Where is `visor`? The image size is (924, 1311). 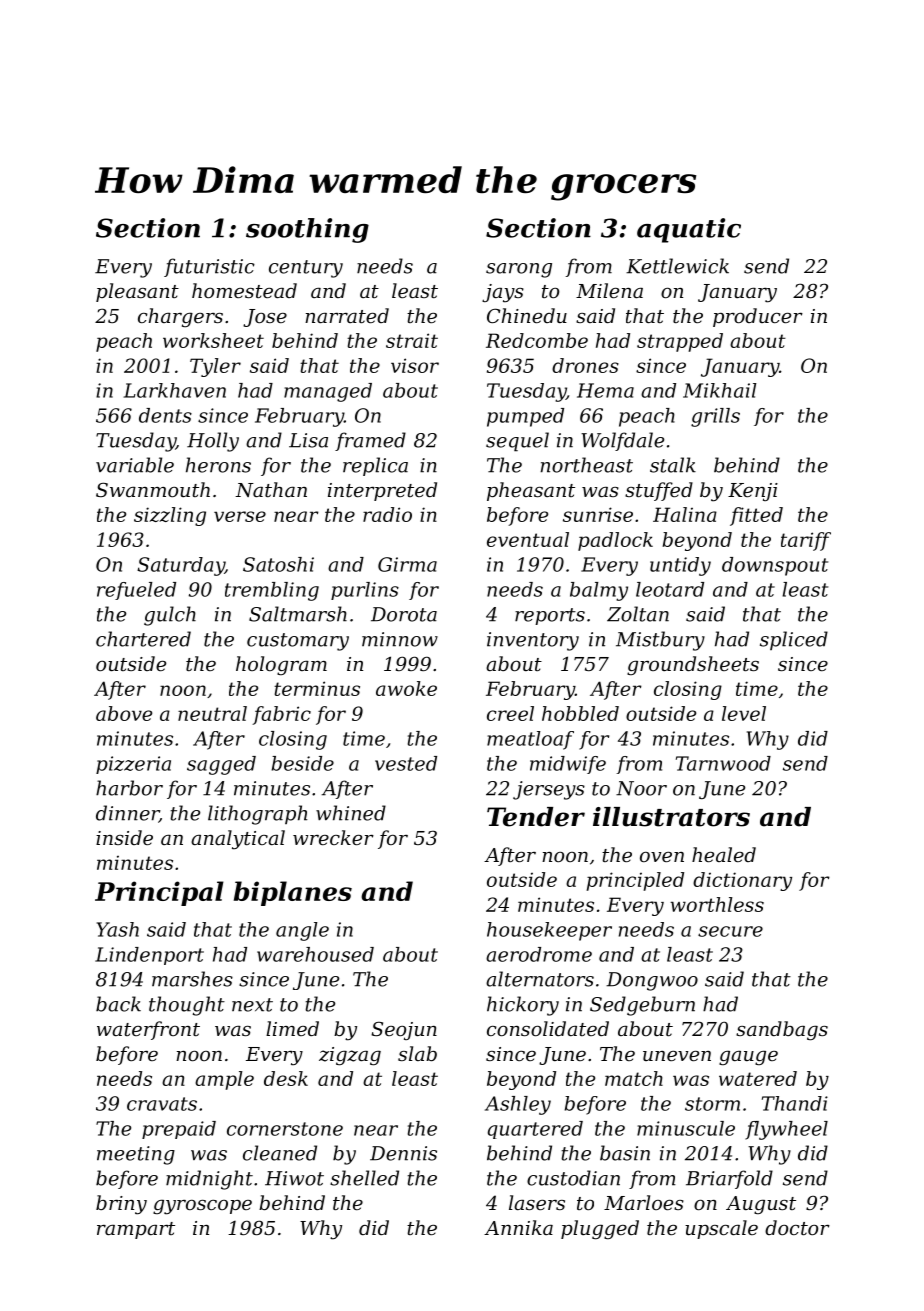
visor is located at coordinates (415, 365).
